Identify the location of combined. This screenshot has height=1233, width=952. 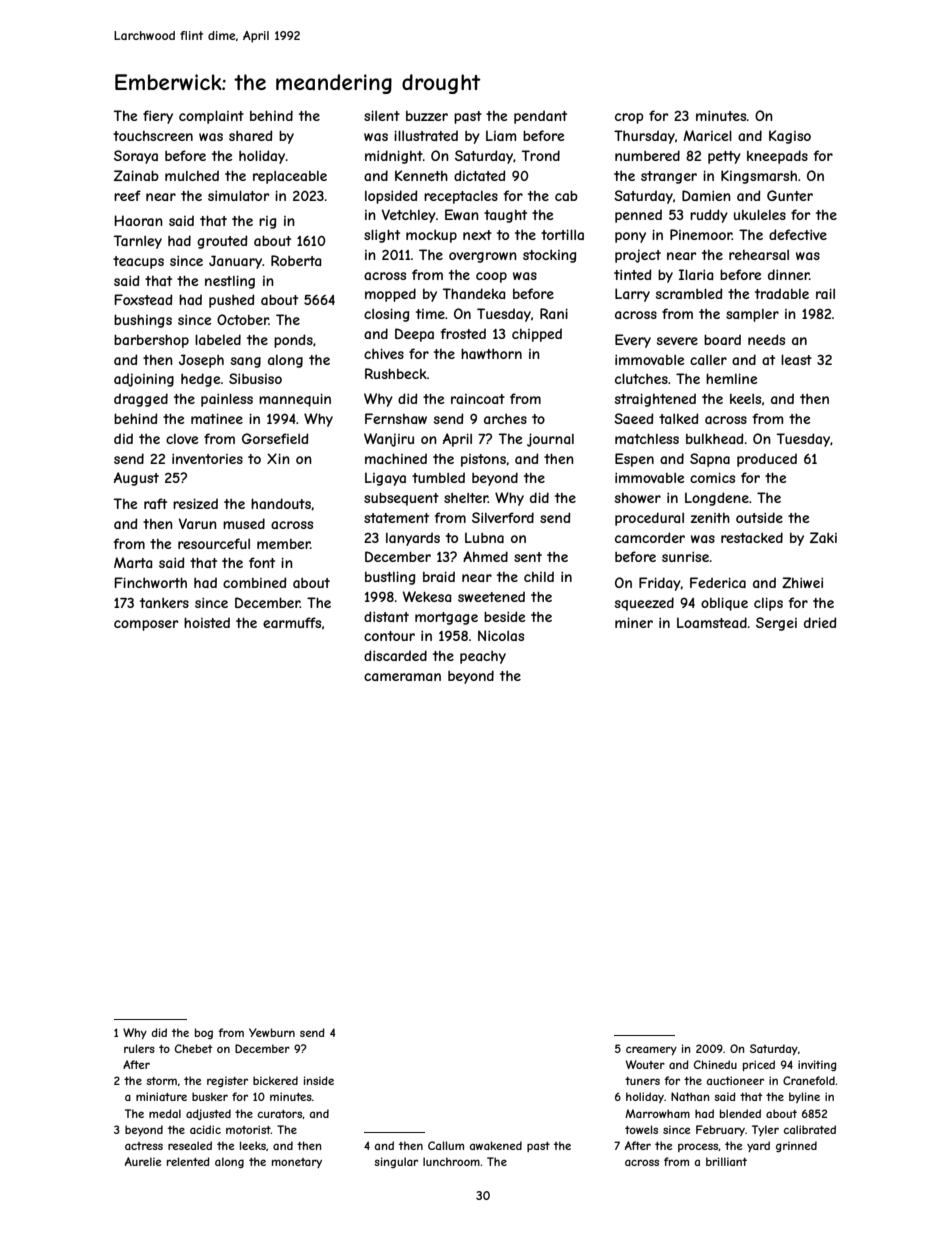
(254, 582).
